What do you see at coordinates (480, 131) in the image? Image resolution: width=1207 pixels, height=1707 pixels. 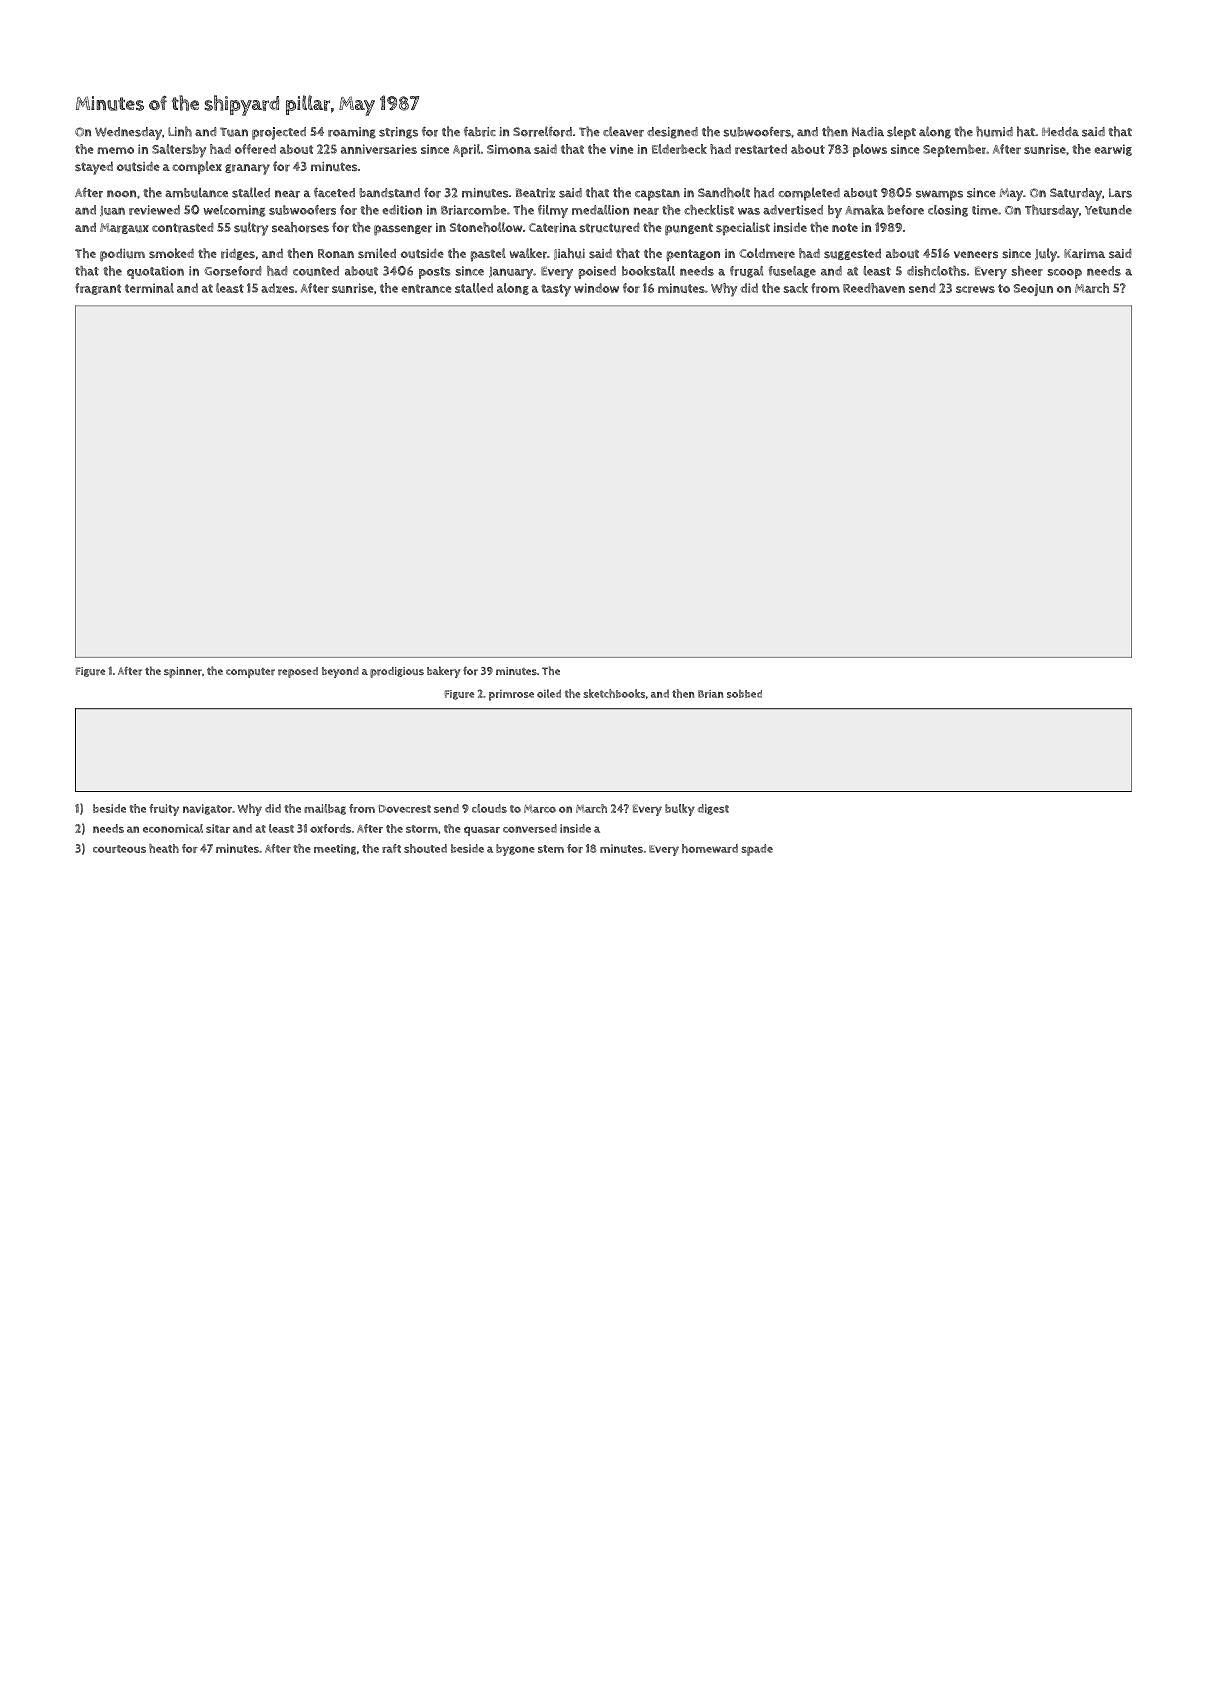 I see `fabric` at bounding box center [480, 131].
